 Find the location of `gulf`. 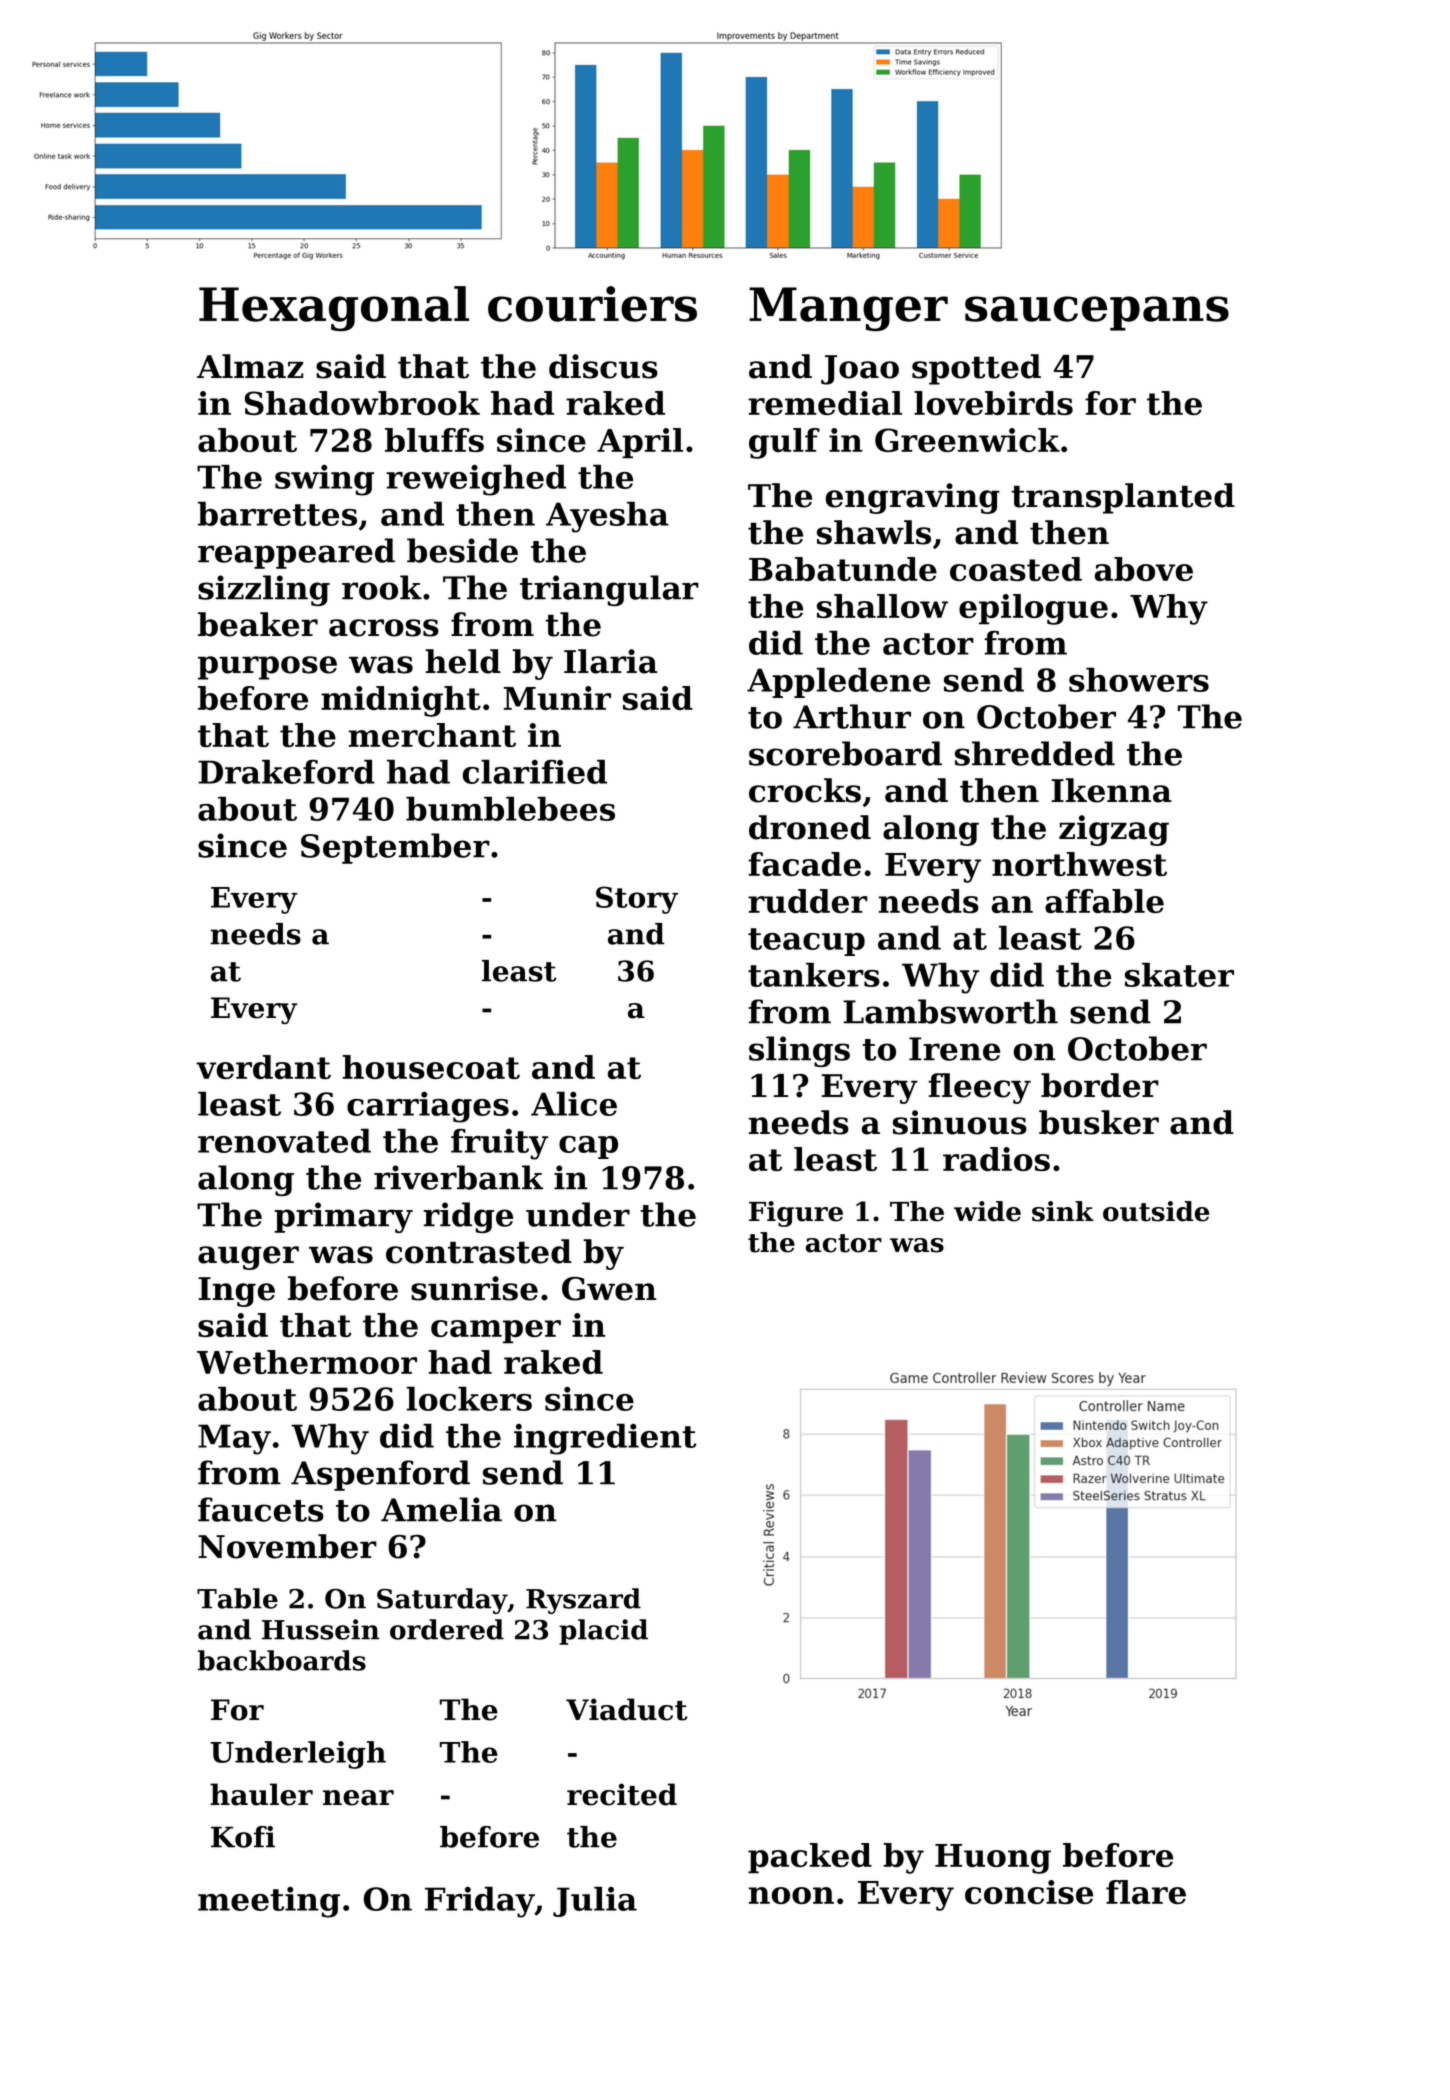

gulf is located at coordinates (784, 443).
